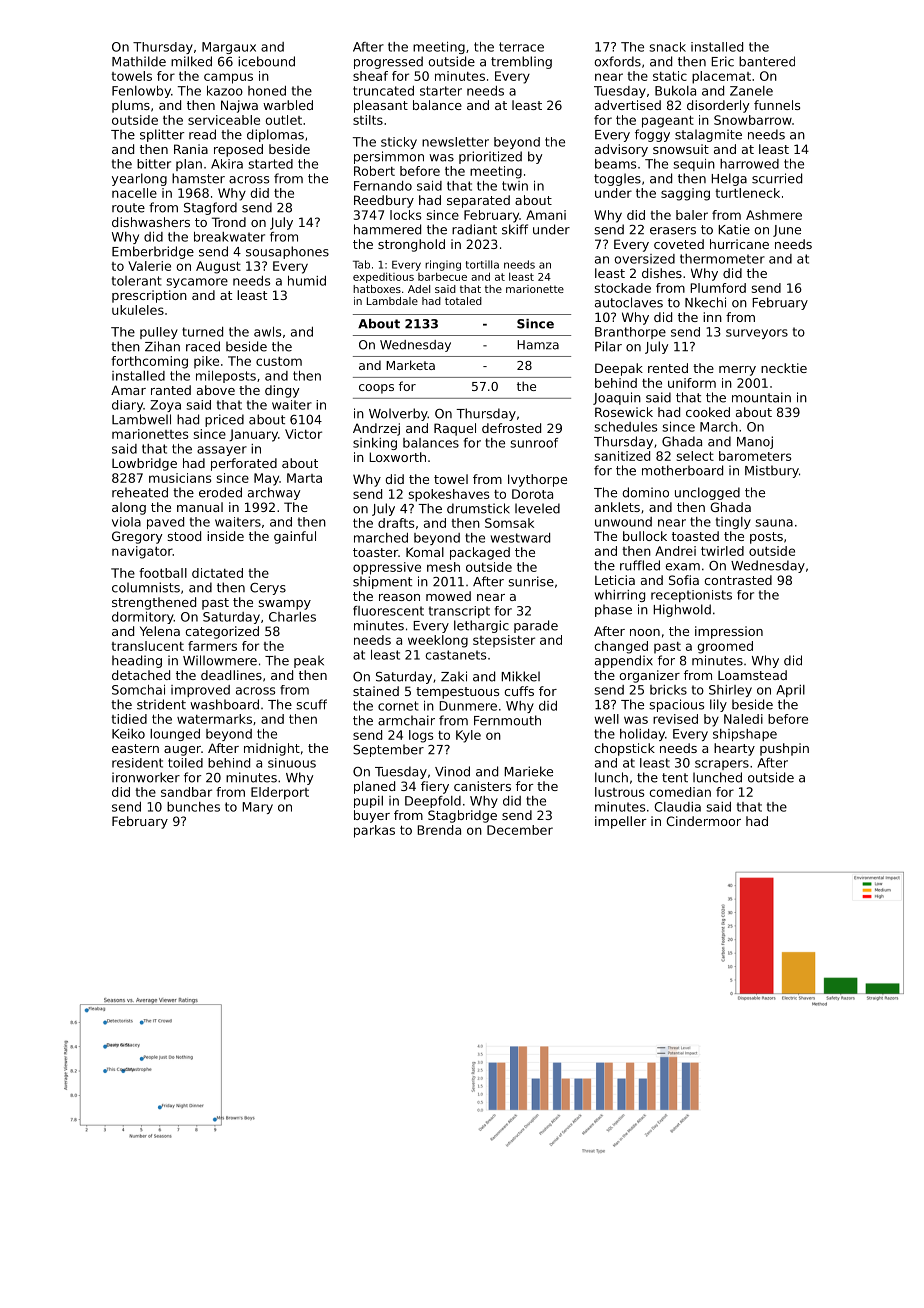 The height and width of the screenshot is (1308, 924). I want to click on Hamza, so click(538, 345).
